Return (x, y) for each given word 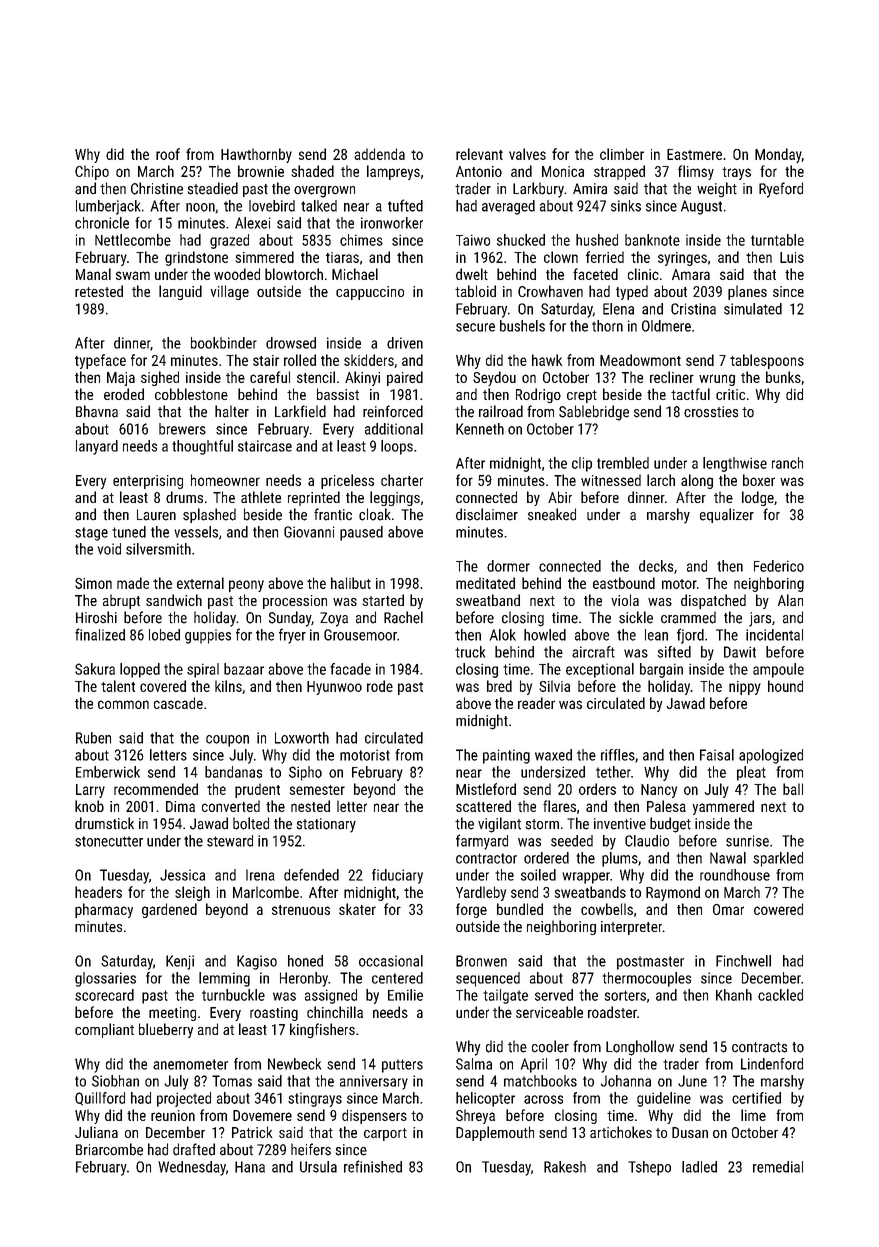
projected (184, 1099)
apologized (771, 756)
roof (168, 154)
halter (232, 411)
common (123, 704)
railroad (501, 411)
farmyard (482, 842)
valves (527, 154)
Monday (778, 155)
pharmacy (104, 910)
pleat (751, 773)
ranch (787, 463)
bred (499, 686)
